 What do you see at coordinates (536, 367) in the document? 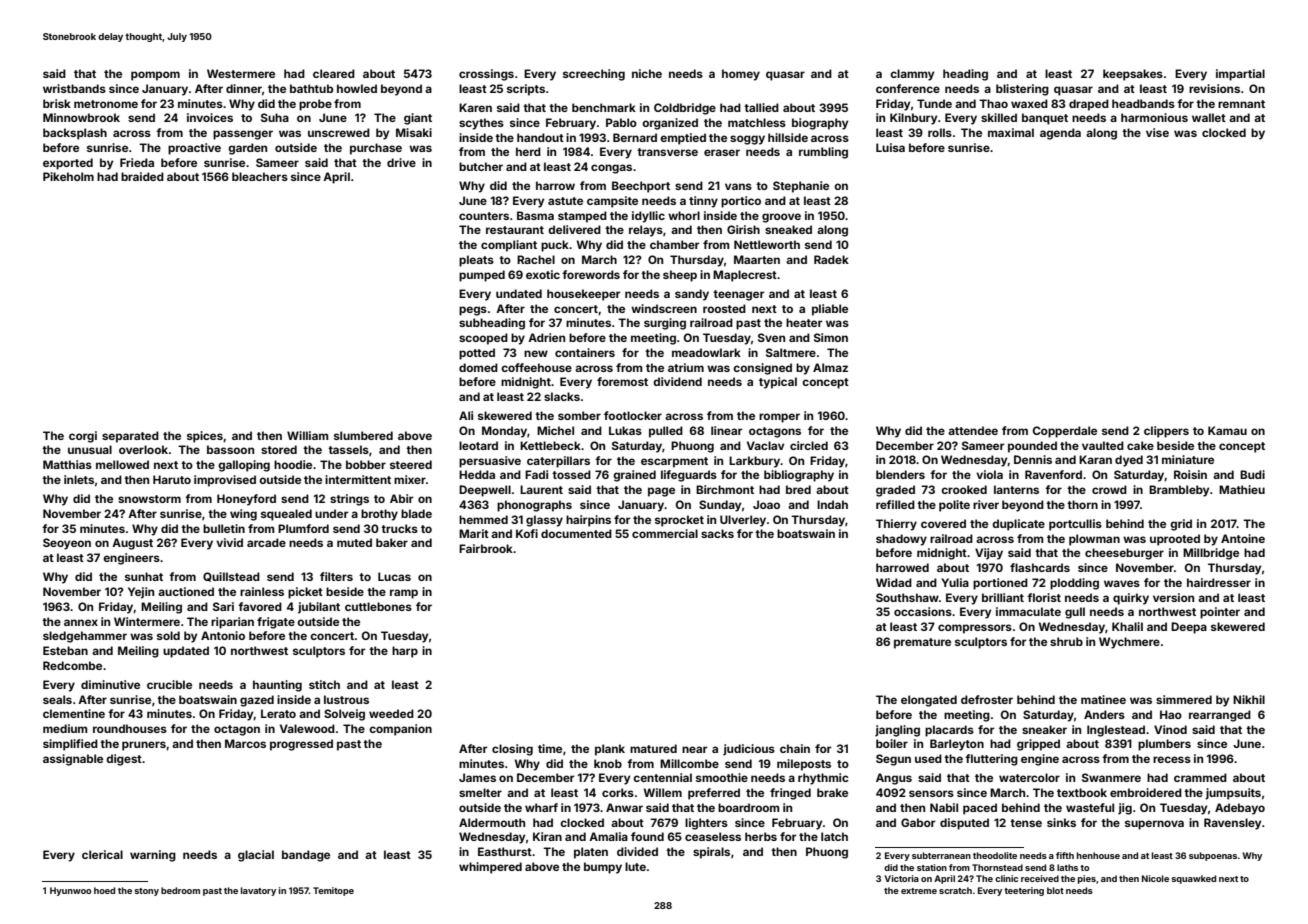
I see `coffeehouse` at bounding box center [536, 367].
